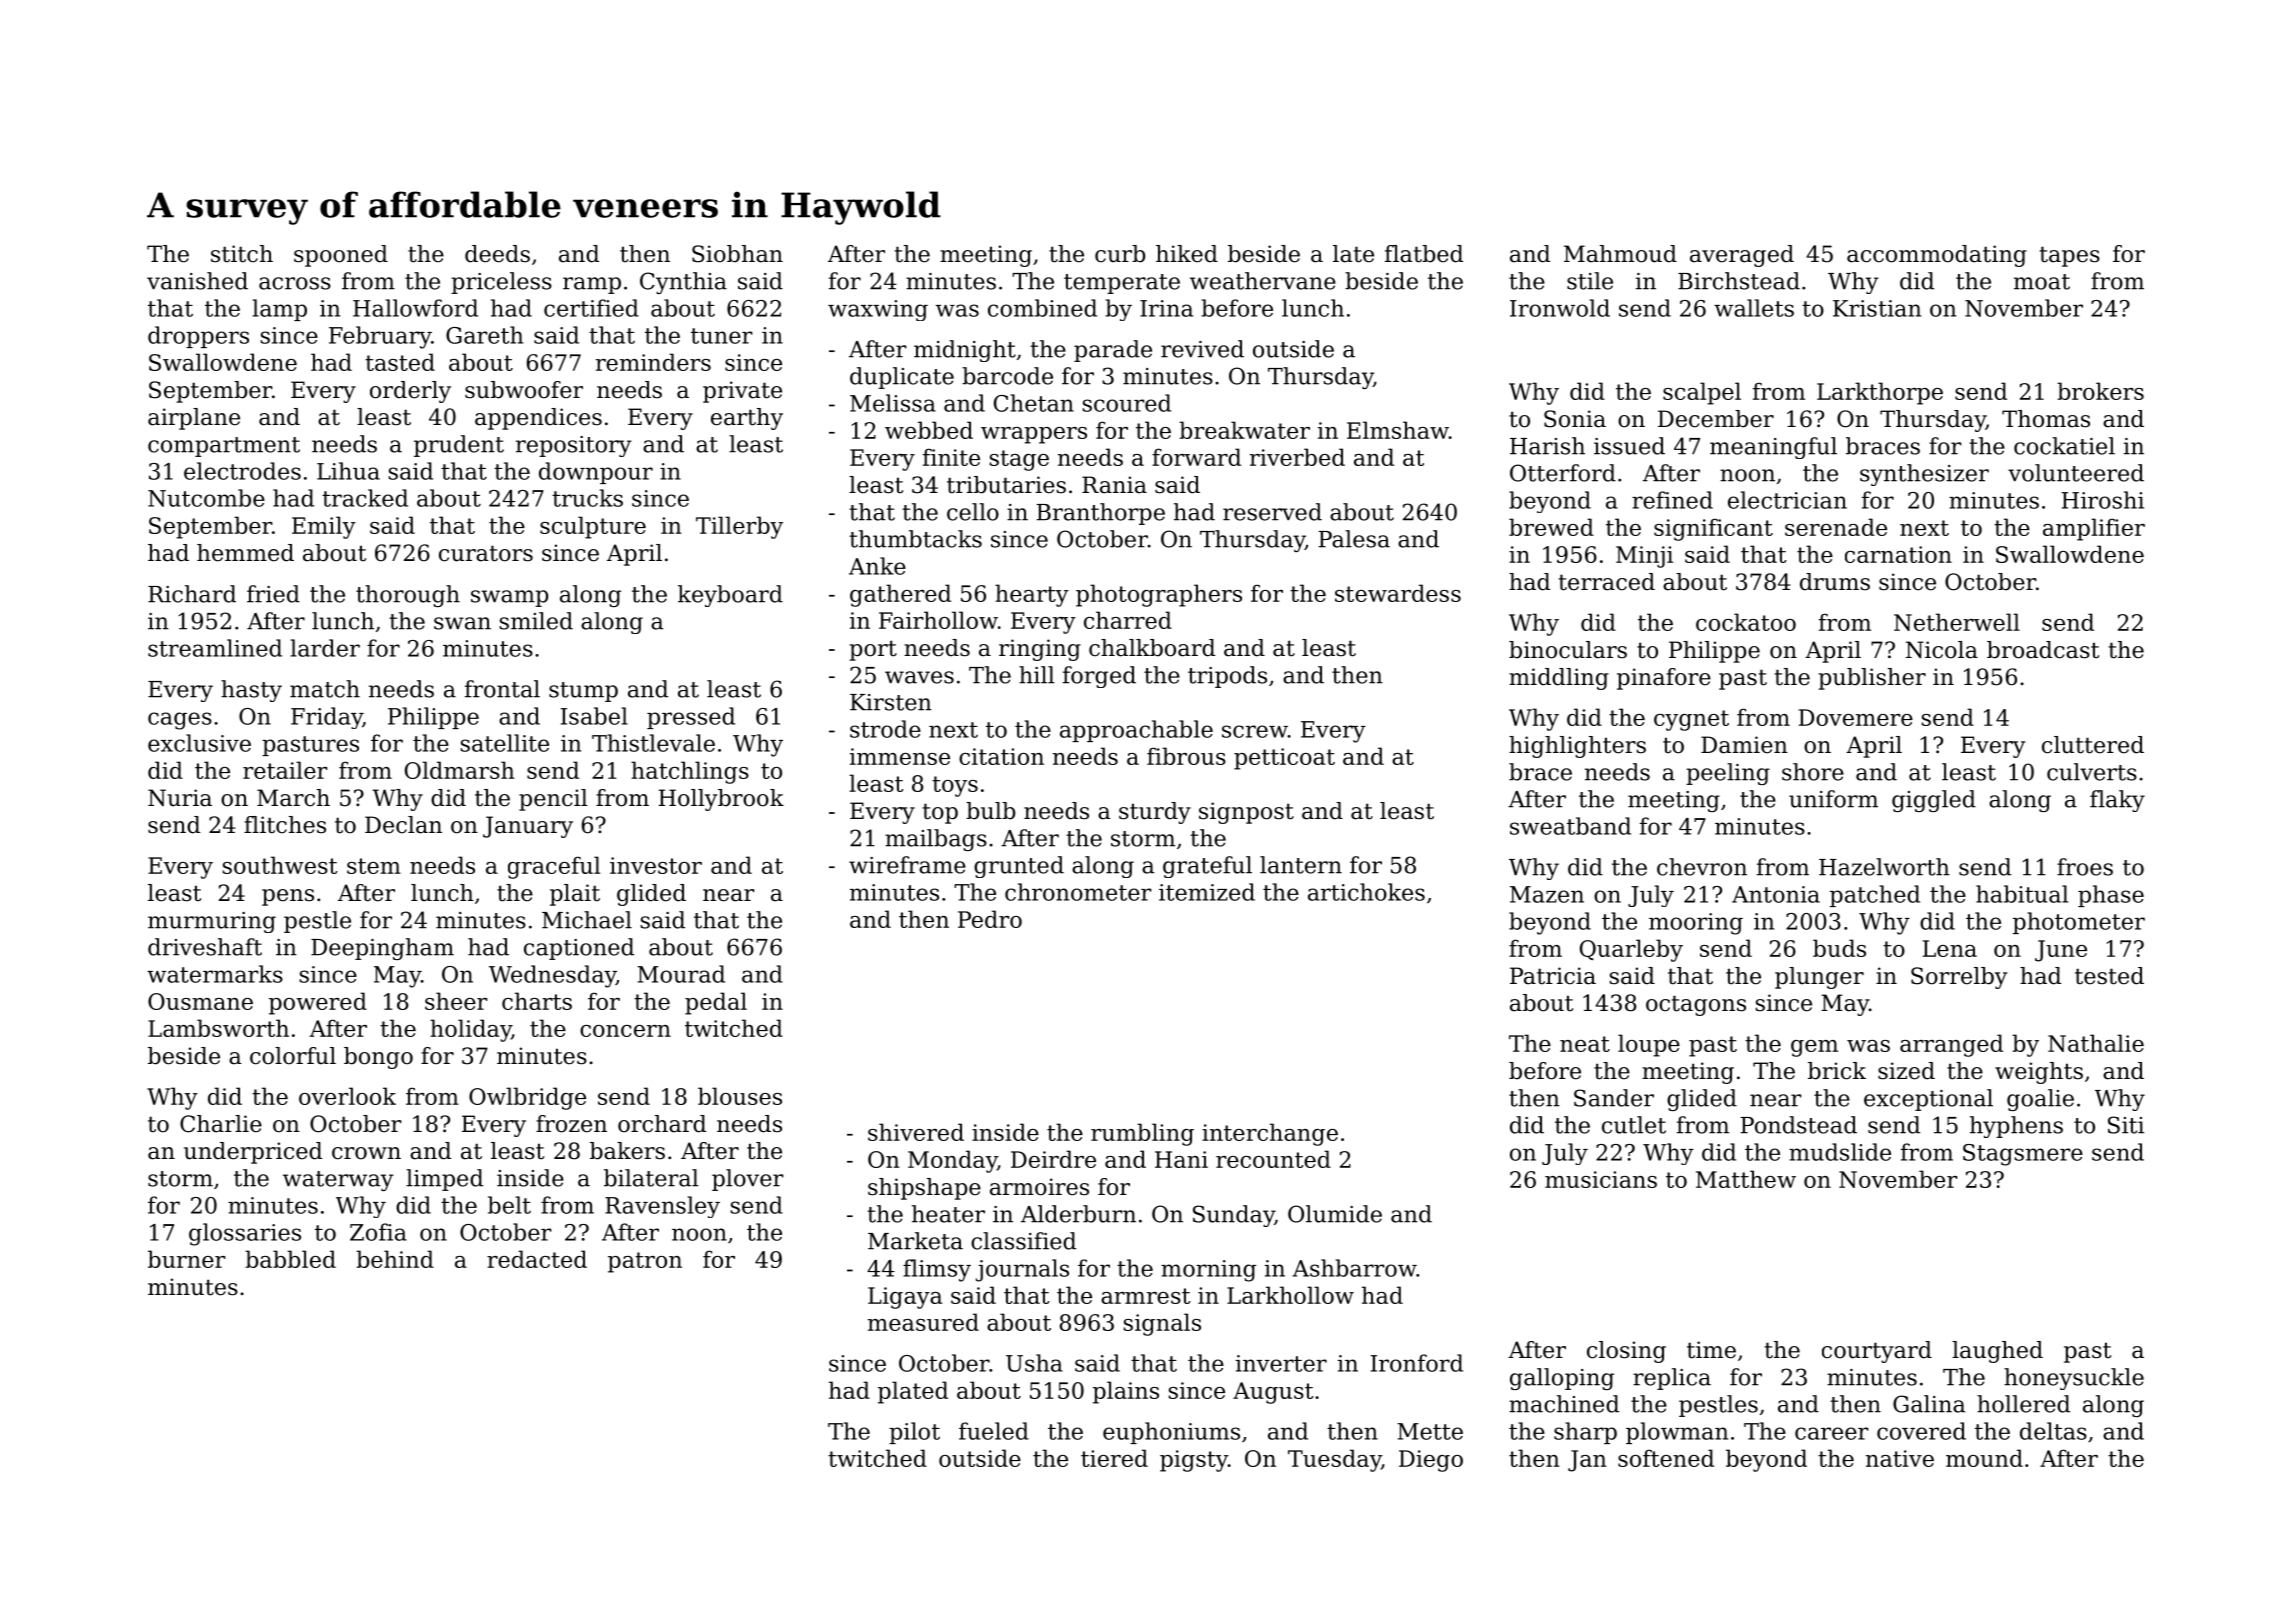  What do you see at coordinates (1560, 308) in the screenshot?
I see `Ironwold` at bounding box center [1560, 308].
